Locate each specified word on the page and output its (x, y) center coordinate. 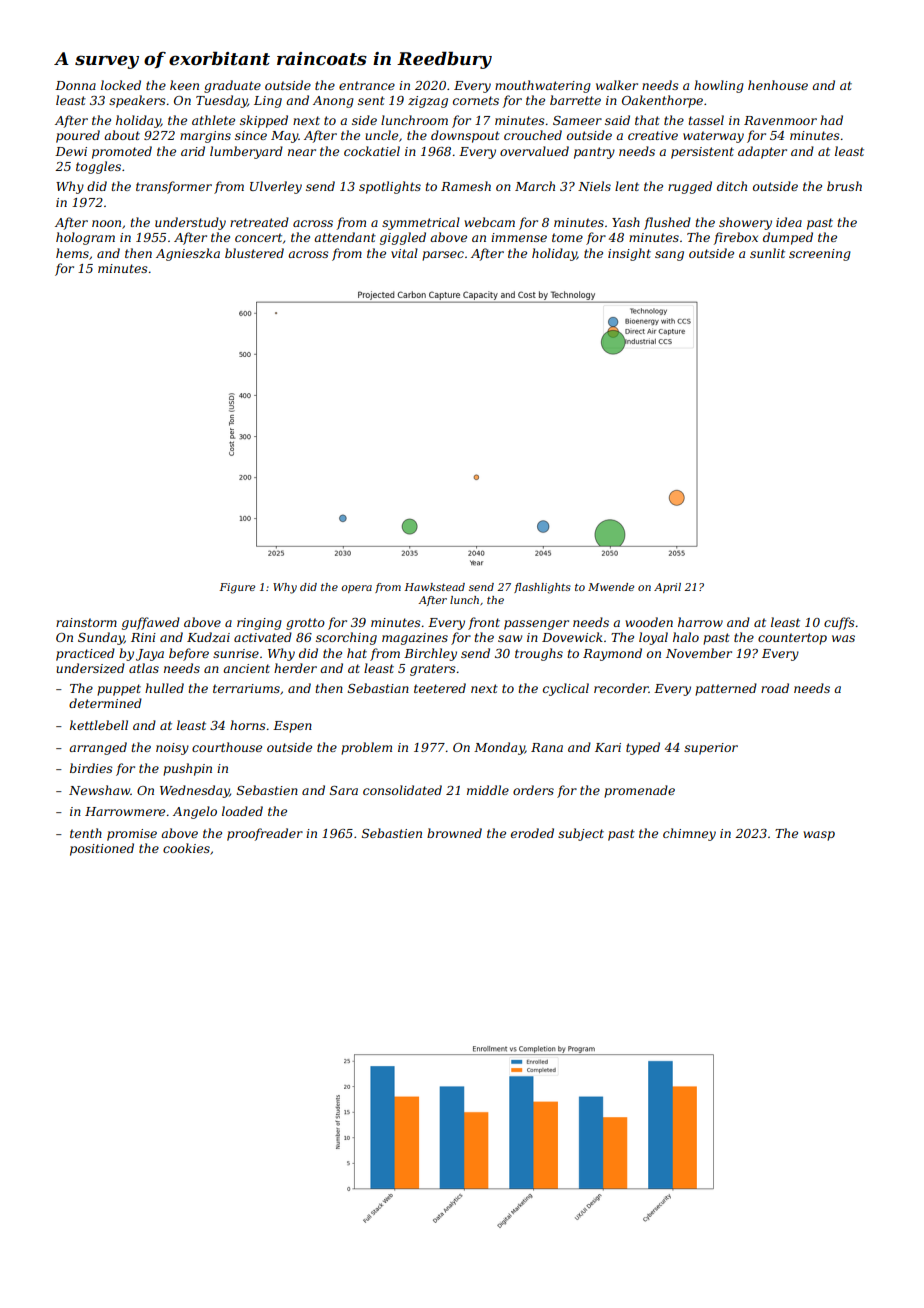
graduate (232, 86)
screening (820, 255)
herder (295, 668)
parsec (443, 256)
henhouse (778, 85)
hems (72, 253)
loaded (242, 811)
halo (686, 637)
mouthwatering (543, 86)
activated (263, 637)
